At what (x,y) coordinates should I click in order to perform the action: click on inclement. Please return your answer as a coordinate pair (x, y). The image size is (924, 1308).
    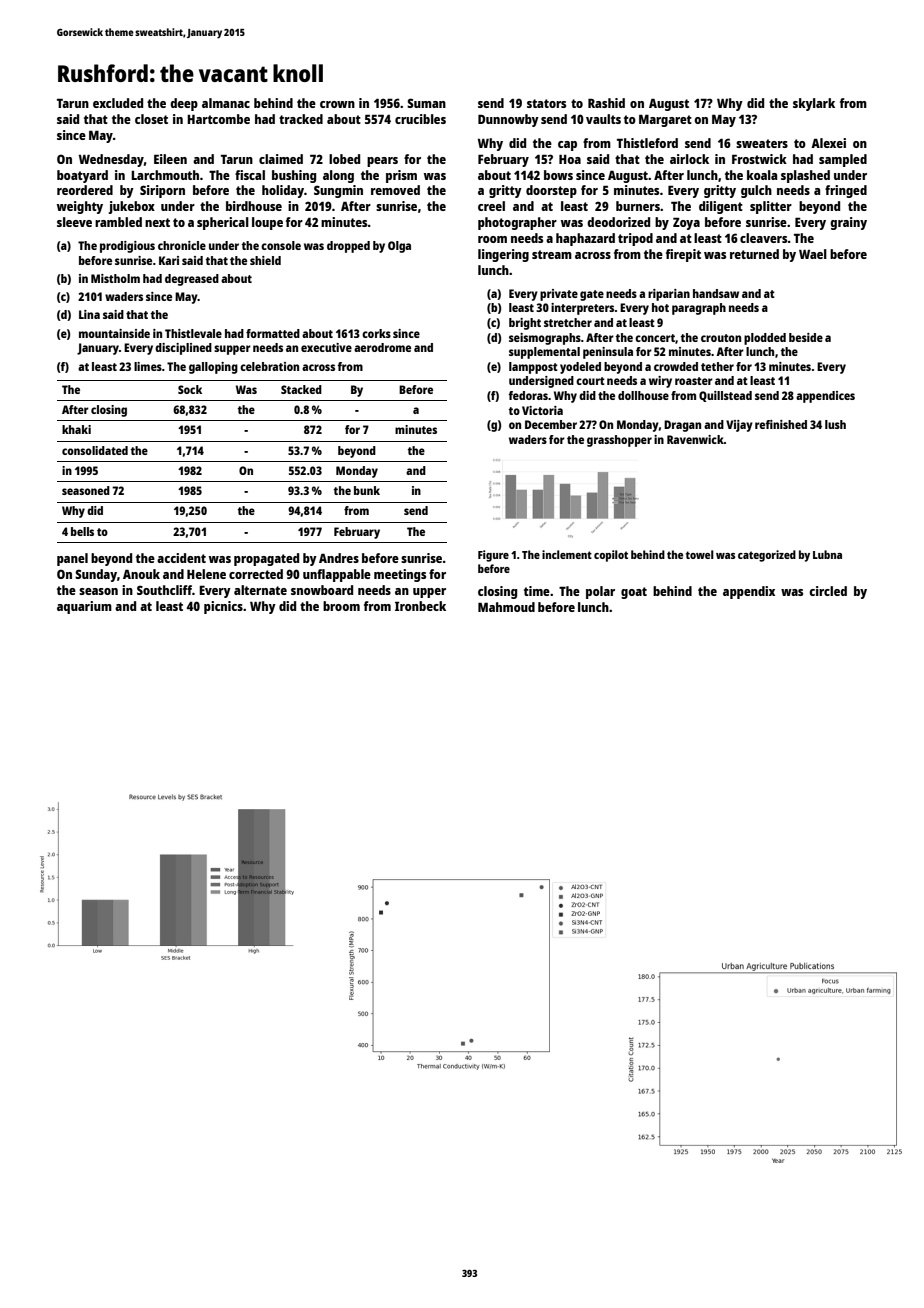
    Looking at the image, I should click on (567, 554).
